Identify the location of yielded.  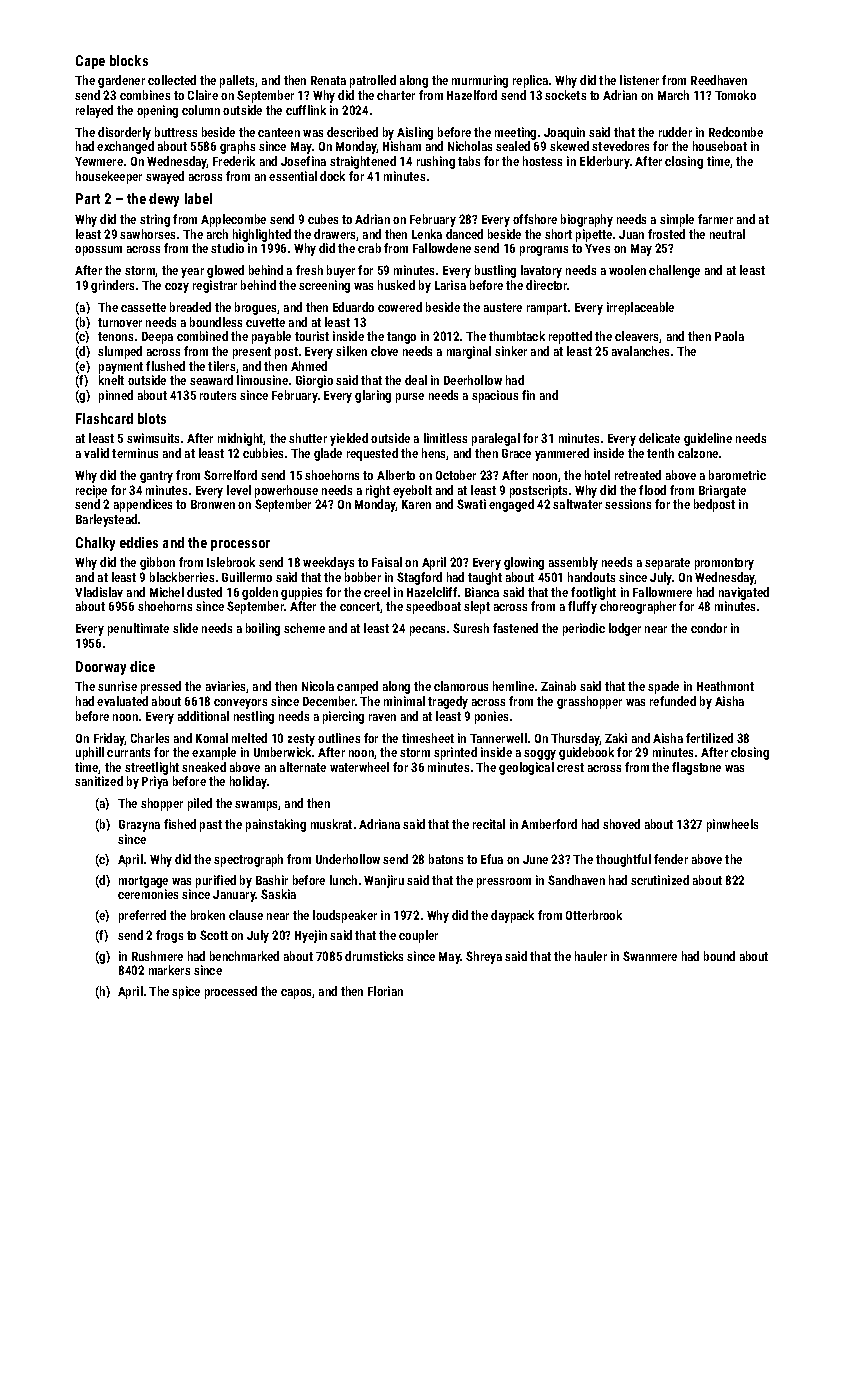
(349, 439).
